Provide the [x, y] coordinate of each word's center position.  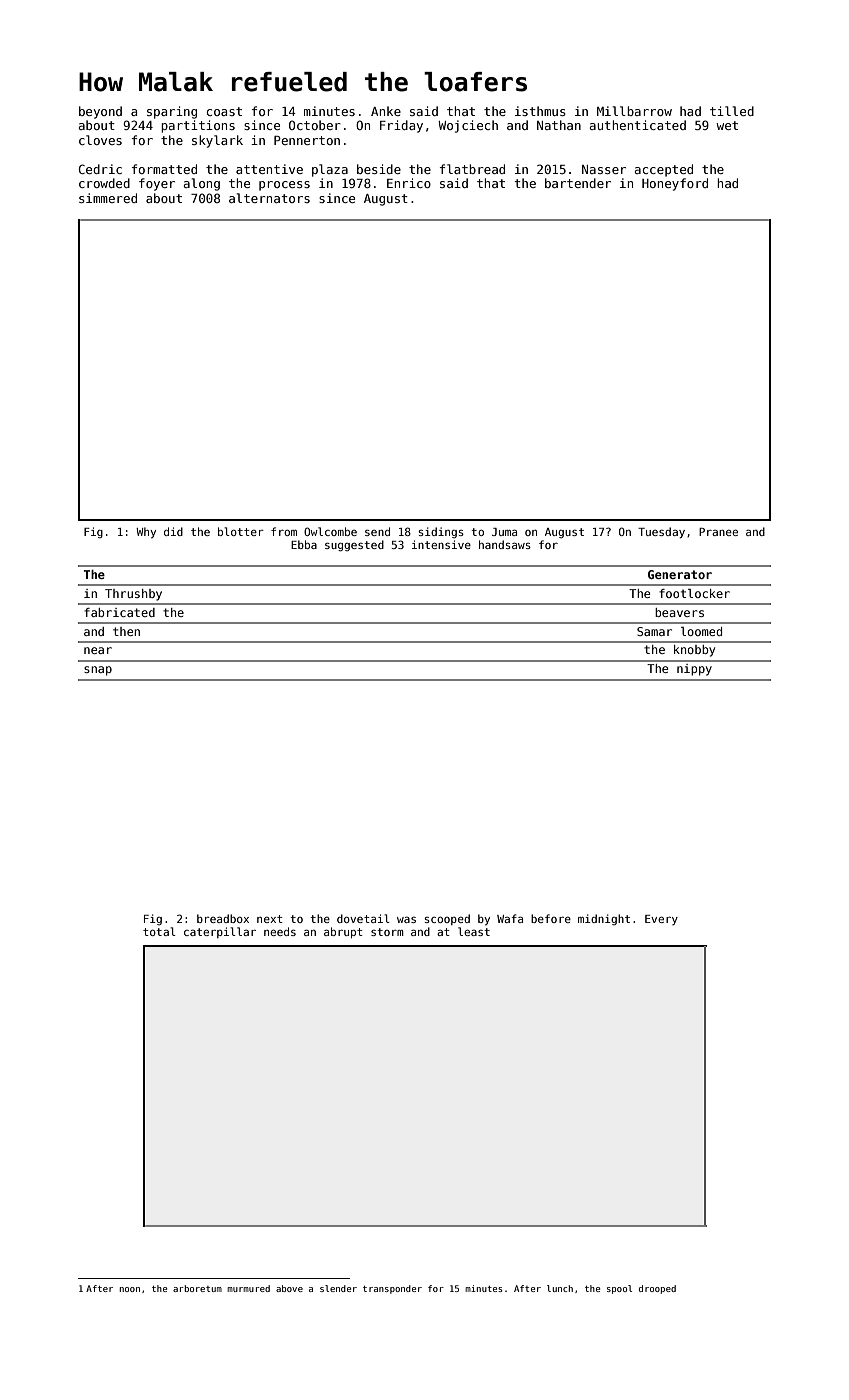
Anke [386, 111]
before [551, 918]
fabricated [119, 612]
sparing [172, 112]
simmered [108, 198]
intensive [441, 544]
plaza [330, 170]
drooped [657, 1289]
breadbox [223, 918]
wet [727, 125]
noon [130, 1289]
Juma [504, 532]
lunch [560, 1288]
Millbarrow [634, 111]
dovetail [363, 918]
